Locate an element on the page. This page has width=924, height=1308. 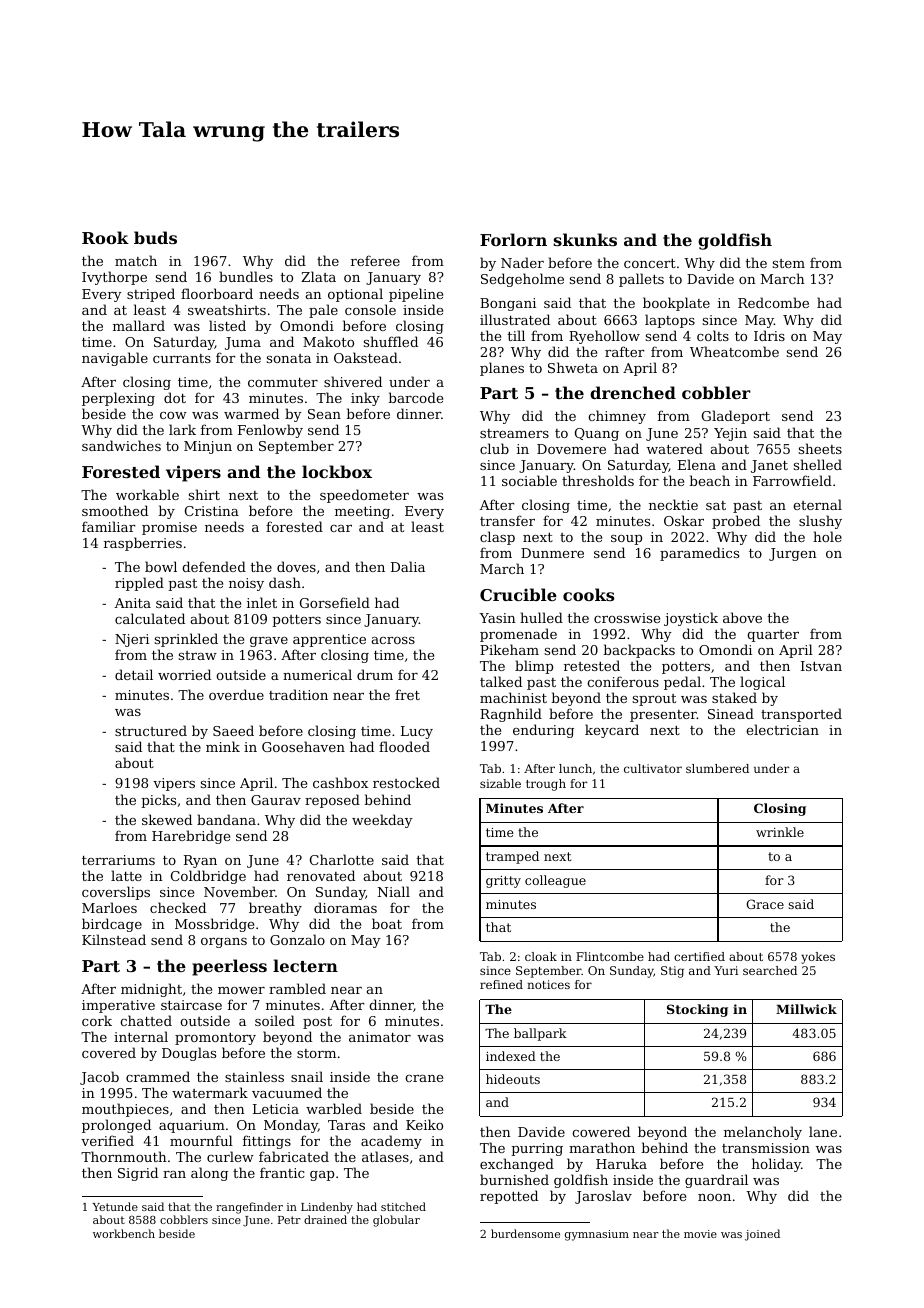
workbench is located at coordinates (124, 1233).
